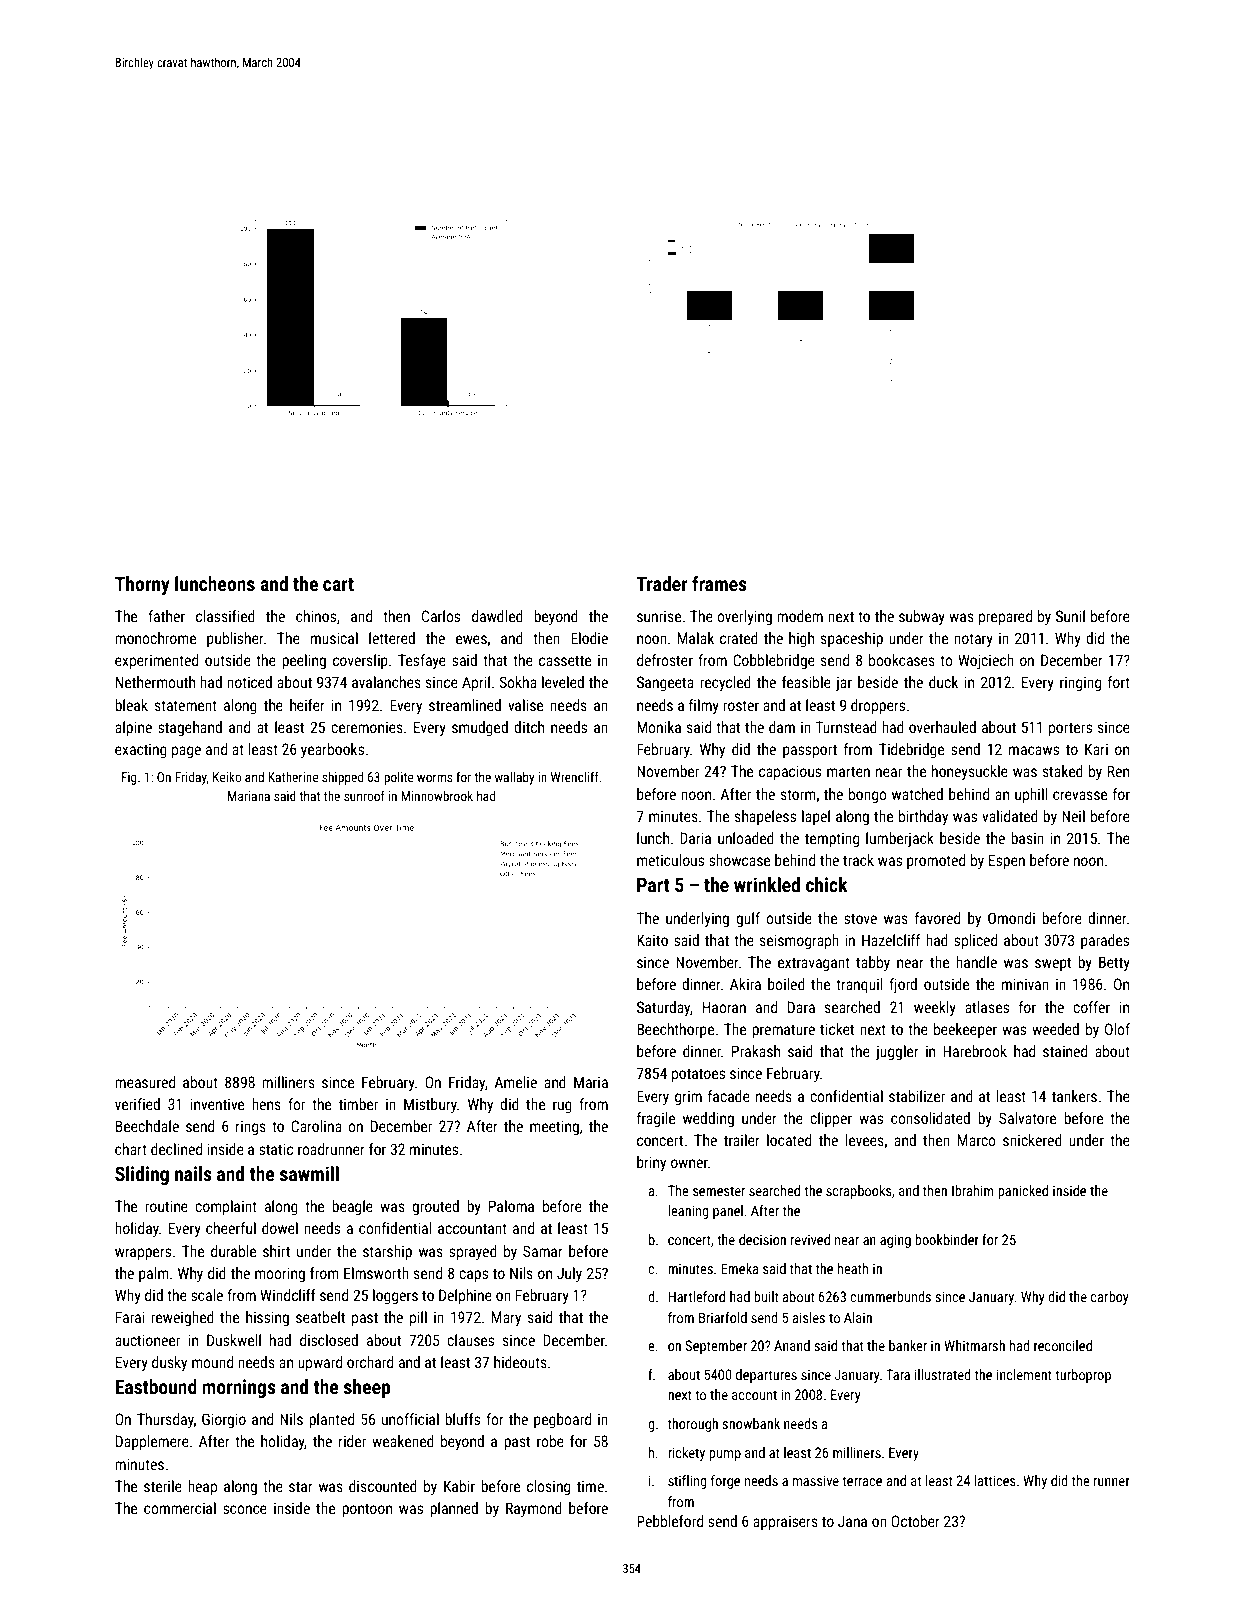  What do you see at coordinates (514, 778) in the screenshot?
I see `wallaby` at bounding box center [514, 778].
